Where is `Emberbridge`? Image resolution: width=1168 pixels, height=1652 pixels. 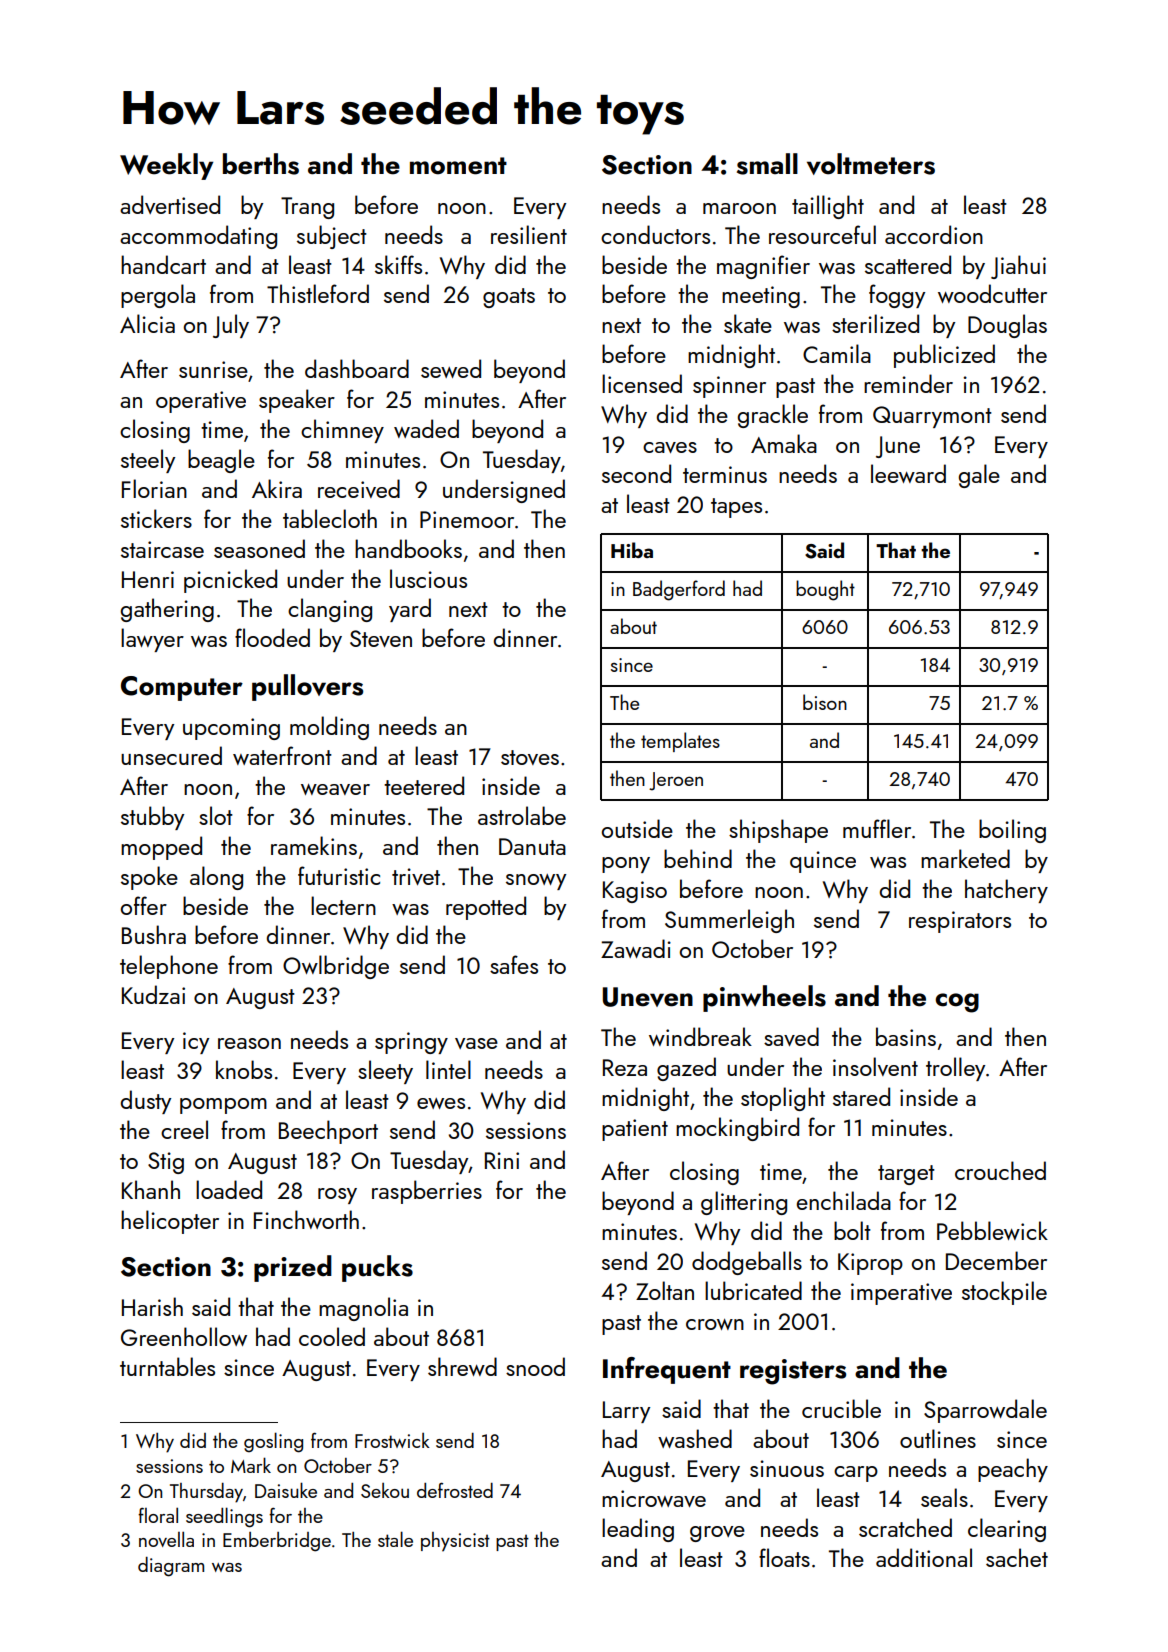 Emberbridge is located at coordinates (277, 1542).
